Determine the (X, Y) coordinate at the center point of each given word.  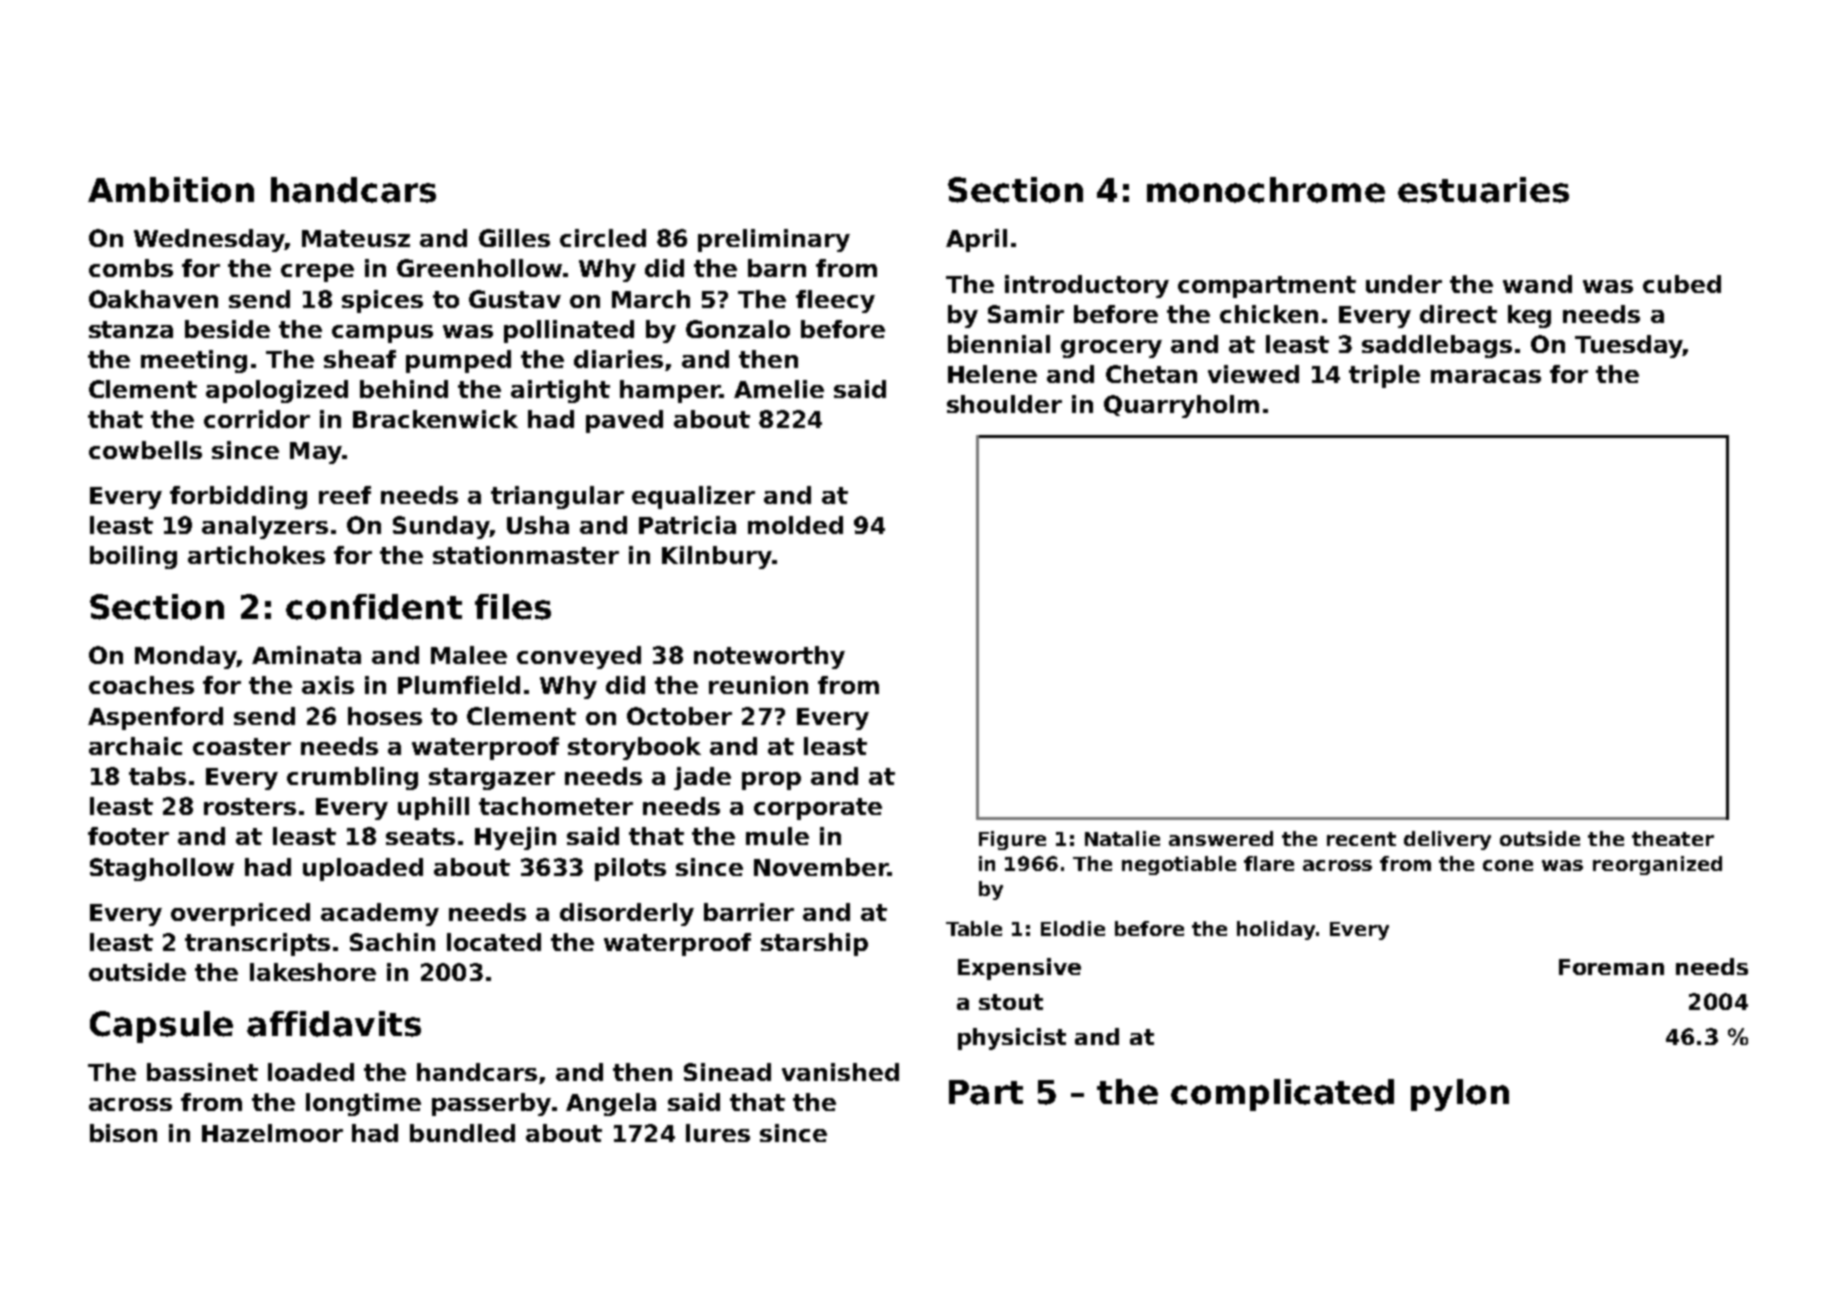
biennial (999, 344)
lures (718, 1133)
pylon (1460, 1095)
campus (382, 334)
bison (123, 1133)
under (1404, 284)
